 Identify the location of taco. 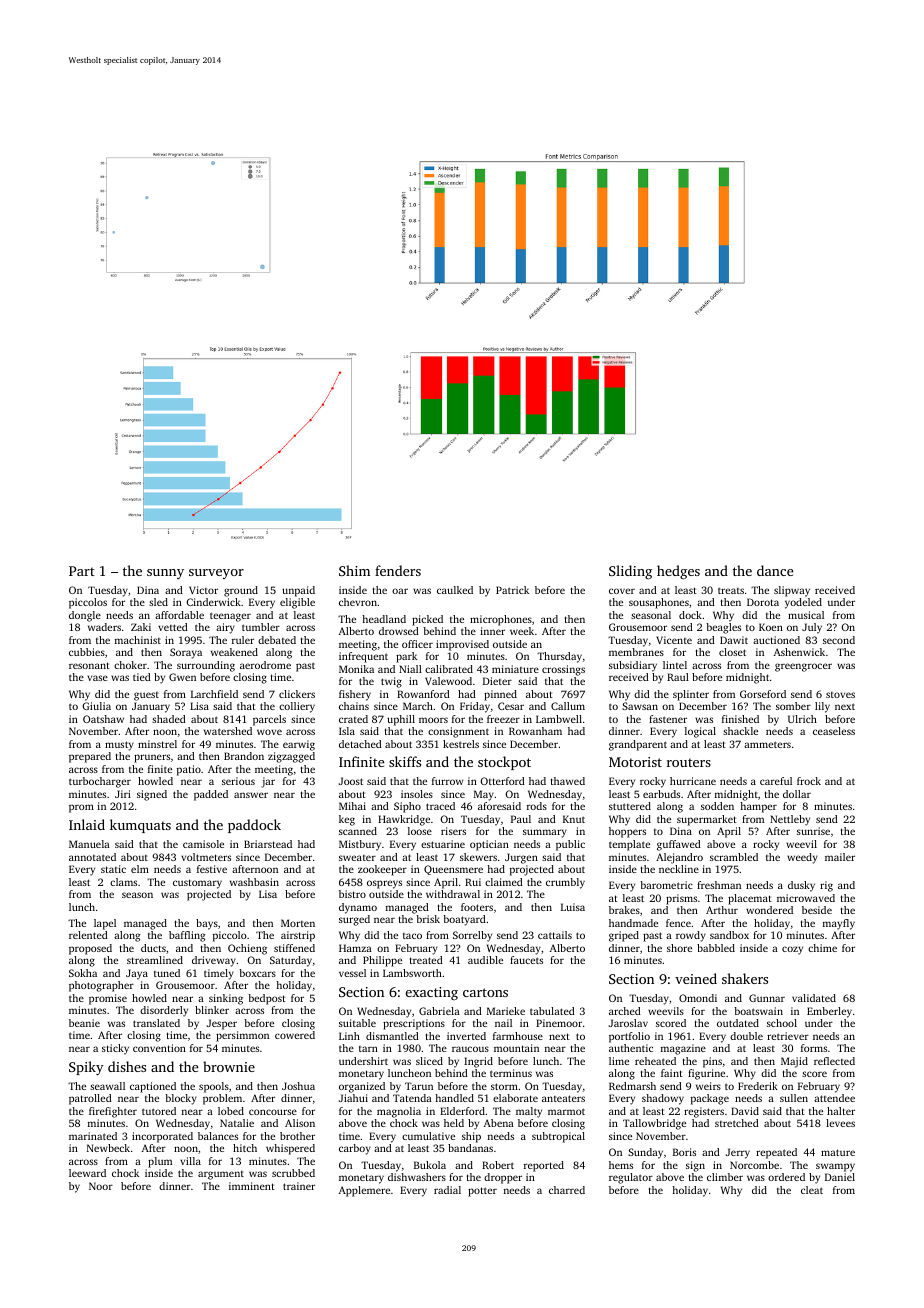
(412, 936).
